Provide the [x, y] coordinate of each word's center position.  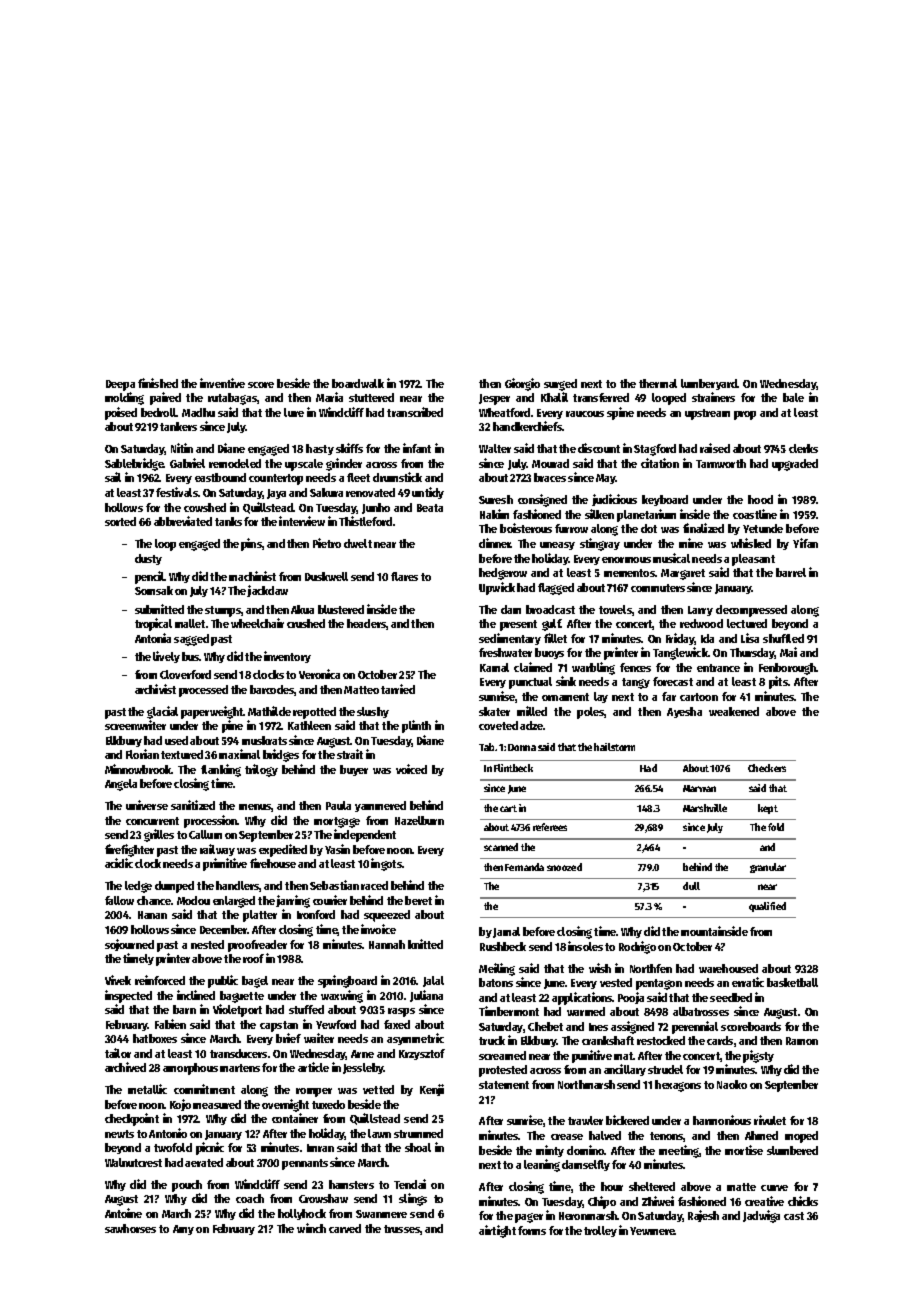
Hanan [152, 915]
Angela [121, 785]
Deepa [120, 385]
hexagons [678, 1086]
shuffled [783, 638]
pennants [305, 1164]
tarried [398, 689]
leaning [542, 1165]
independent [365, 835]
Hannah [387, 944]
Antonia [153, 638]
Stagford [655, 450]
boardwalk [358, 383]
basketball [792, 982]
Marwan [699, 788]
